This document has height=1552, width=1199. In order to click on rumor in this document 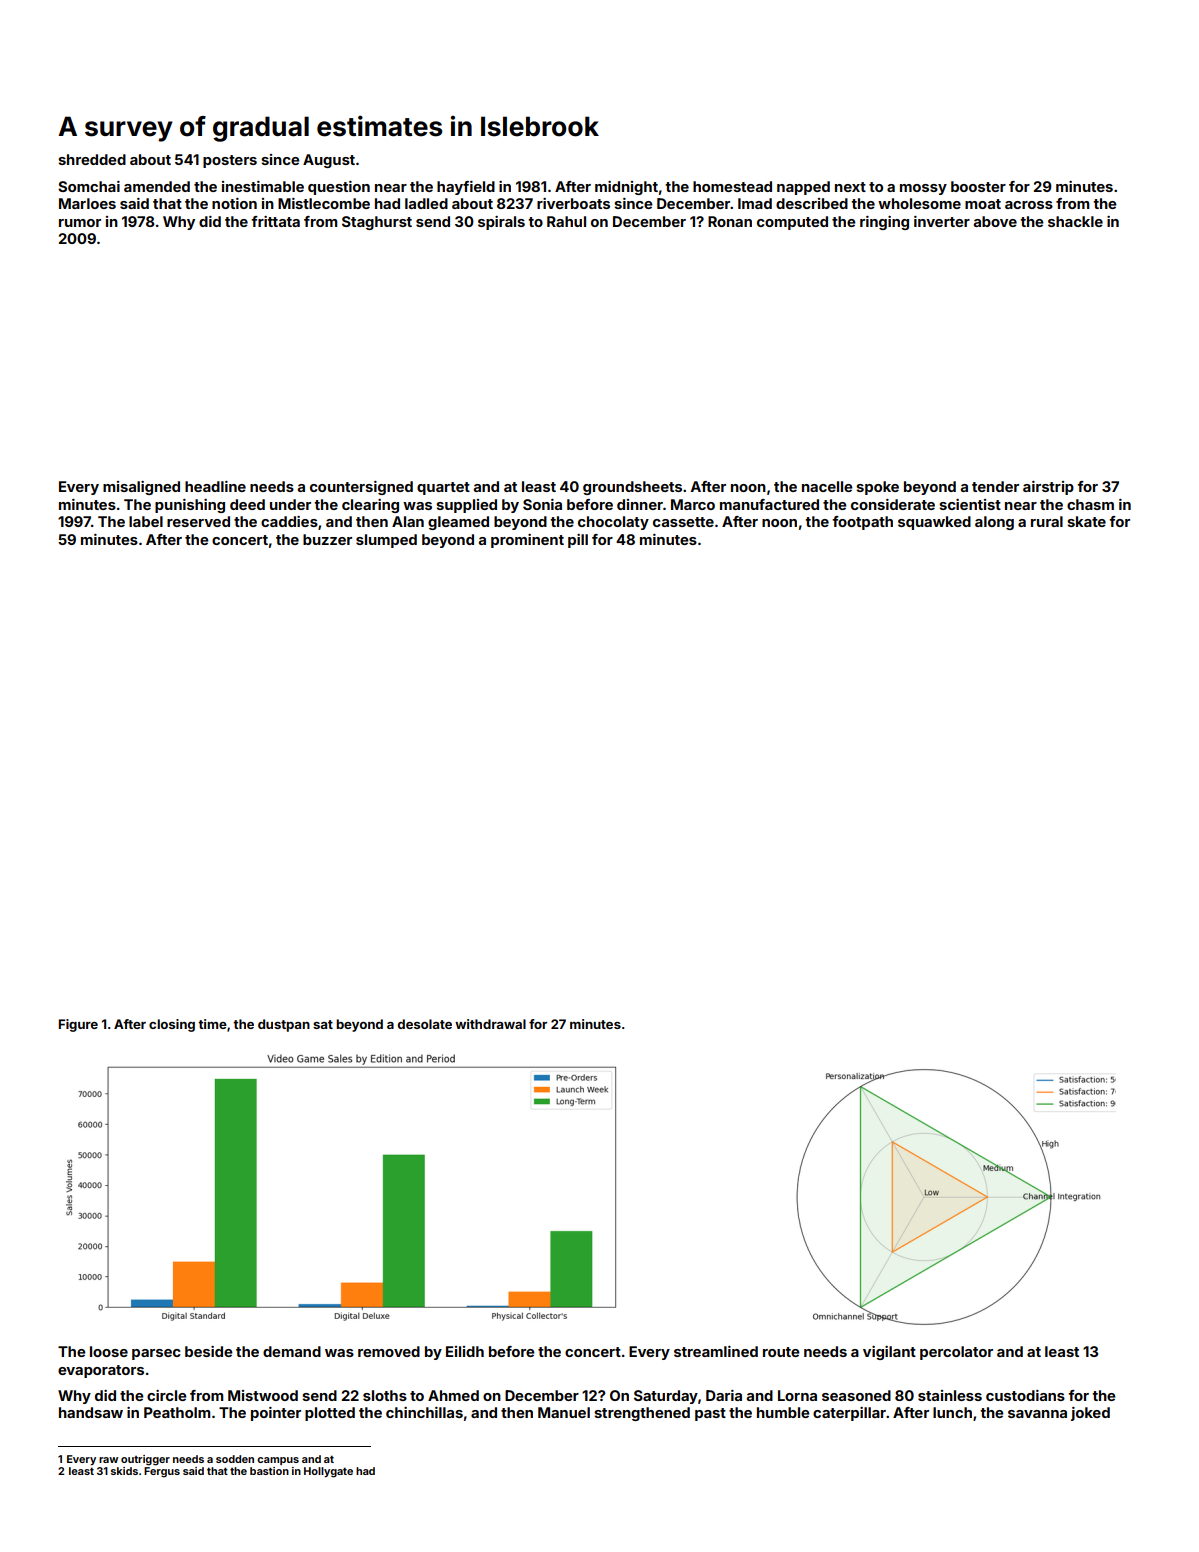, I will do `click(80, 223)`.
